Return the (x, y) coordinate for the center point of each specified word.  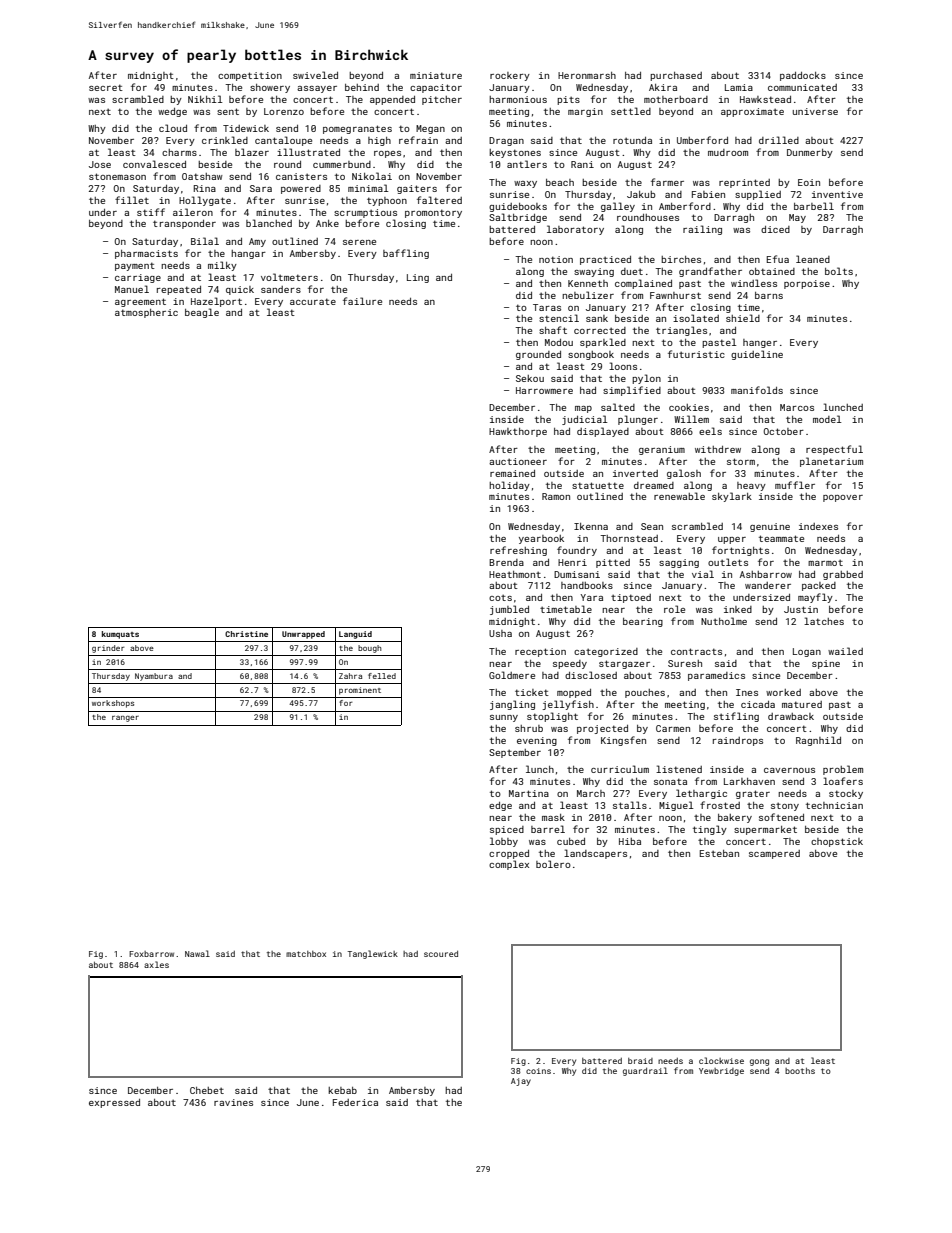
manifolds (757, 390)
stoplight (552, 717)
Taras (547, 307)
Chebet (207, 1090)
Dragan (506, 141)
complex (509, 865)
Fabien (708, 194)
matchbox (306, 954)
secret (106, 87)
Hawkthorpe (518, 432)
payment (135, 266)
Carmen (673, 728)
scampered (774, 854)
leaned (813, 259)
